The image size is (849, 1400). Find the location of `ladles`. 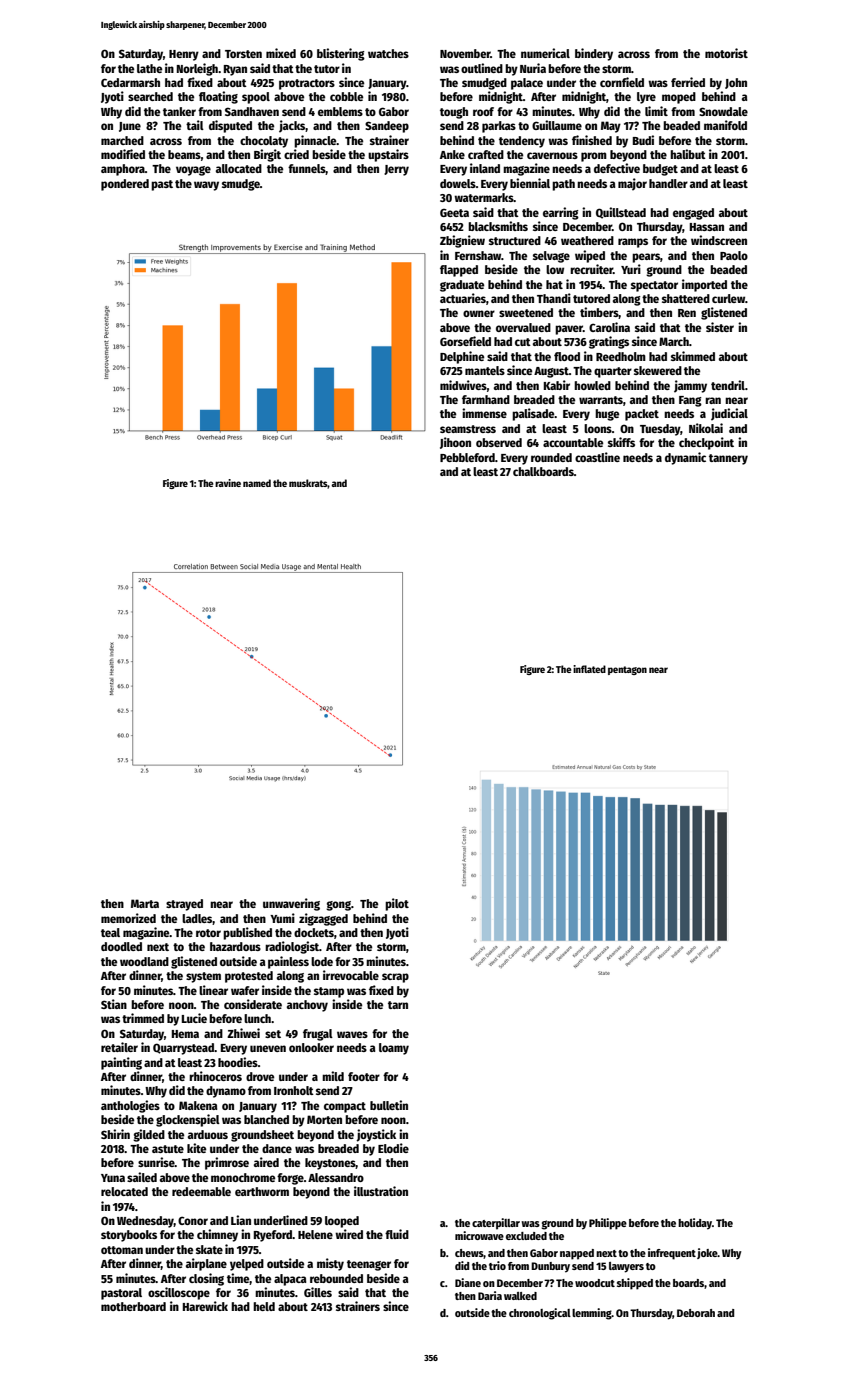

ladles is located at coordinates (197, 919).
